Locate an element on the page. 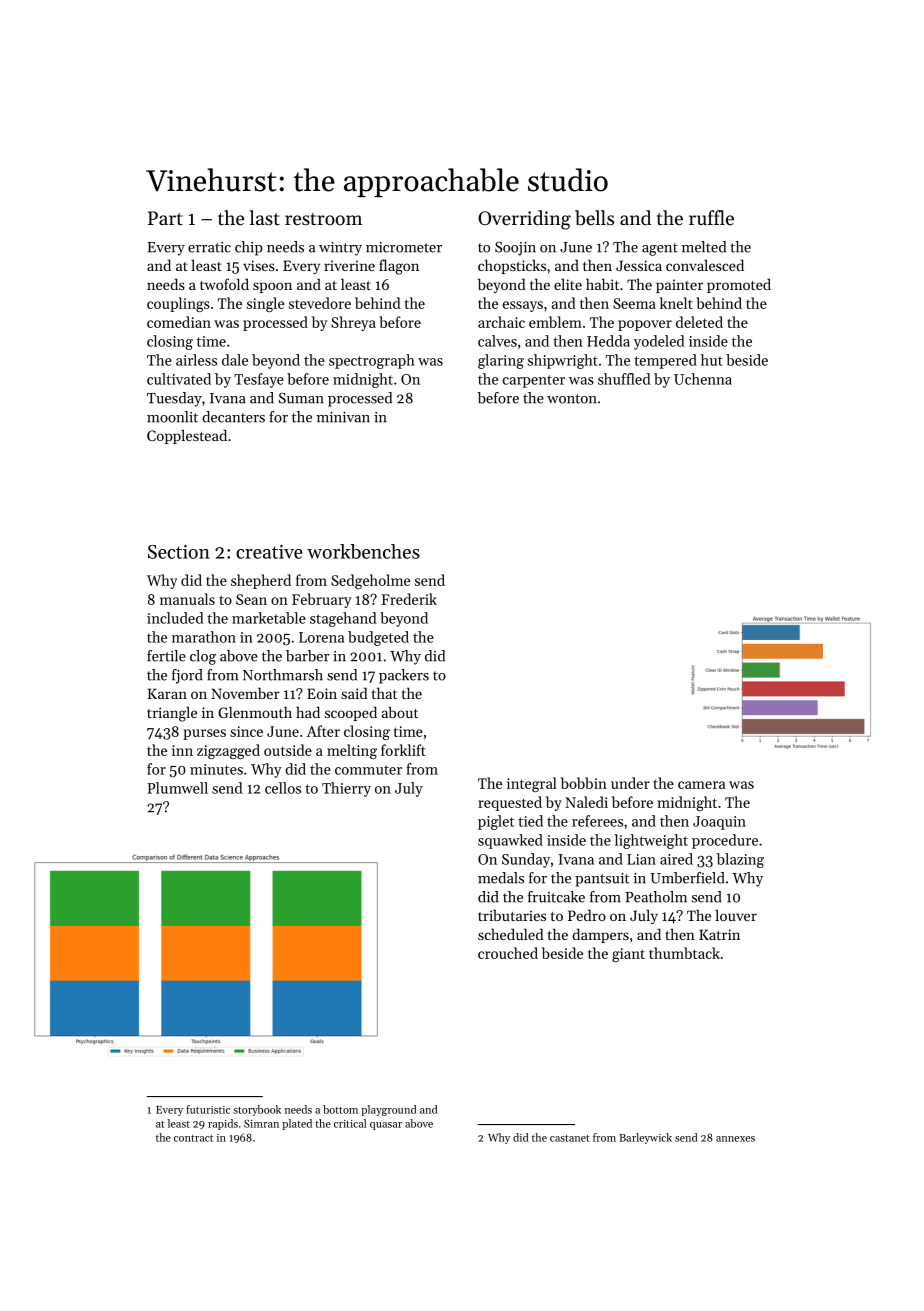  packers is located at coordinates (404, 676).
